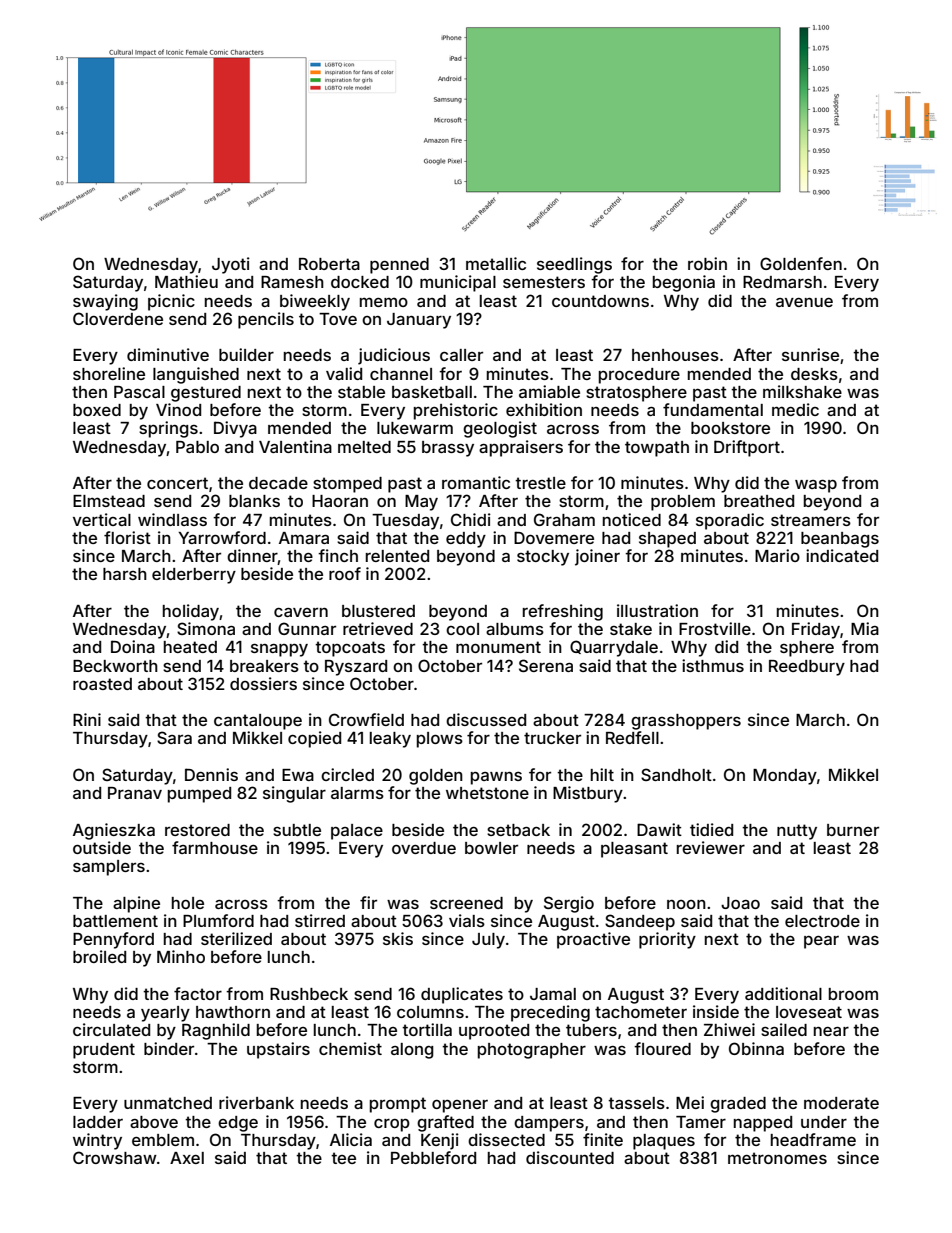 Image resolution: width=952 pixels, height=1233 pixels. I want to click on robin, so click(707, 263).
